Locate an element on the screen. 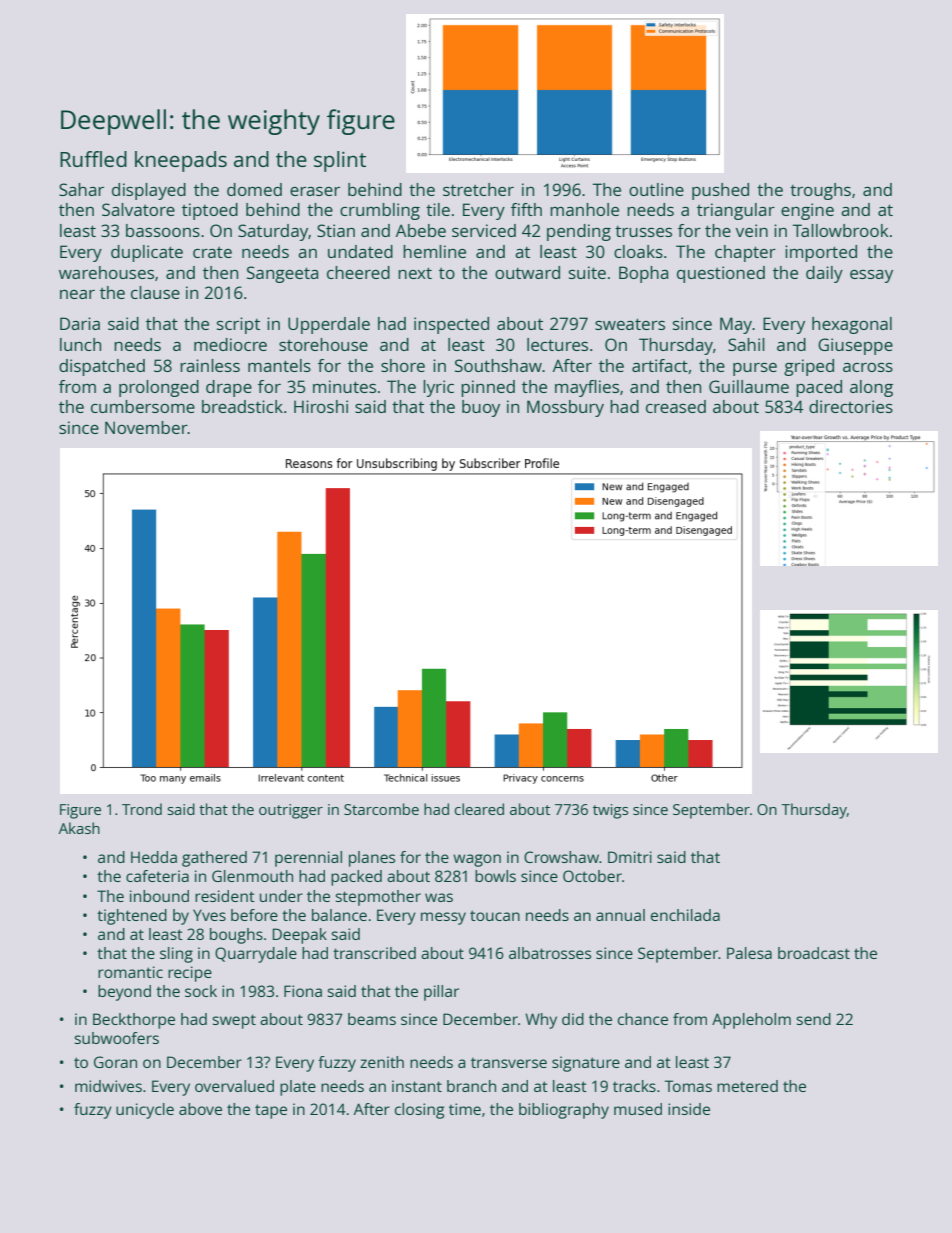 This screenshot has height=1233, width=952. Trond is located at coordinates (142, 809).
